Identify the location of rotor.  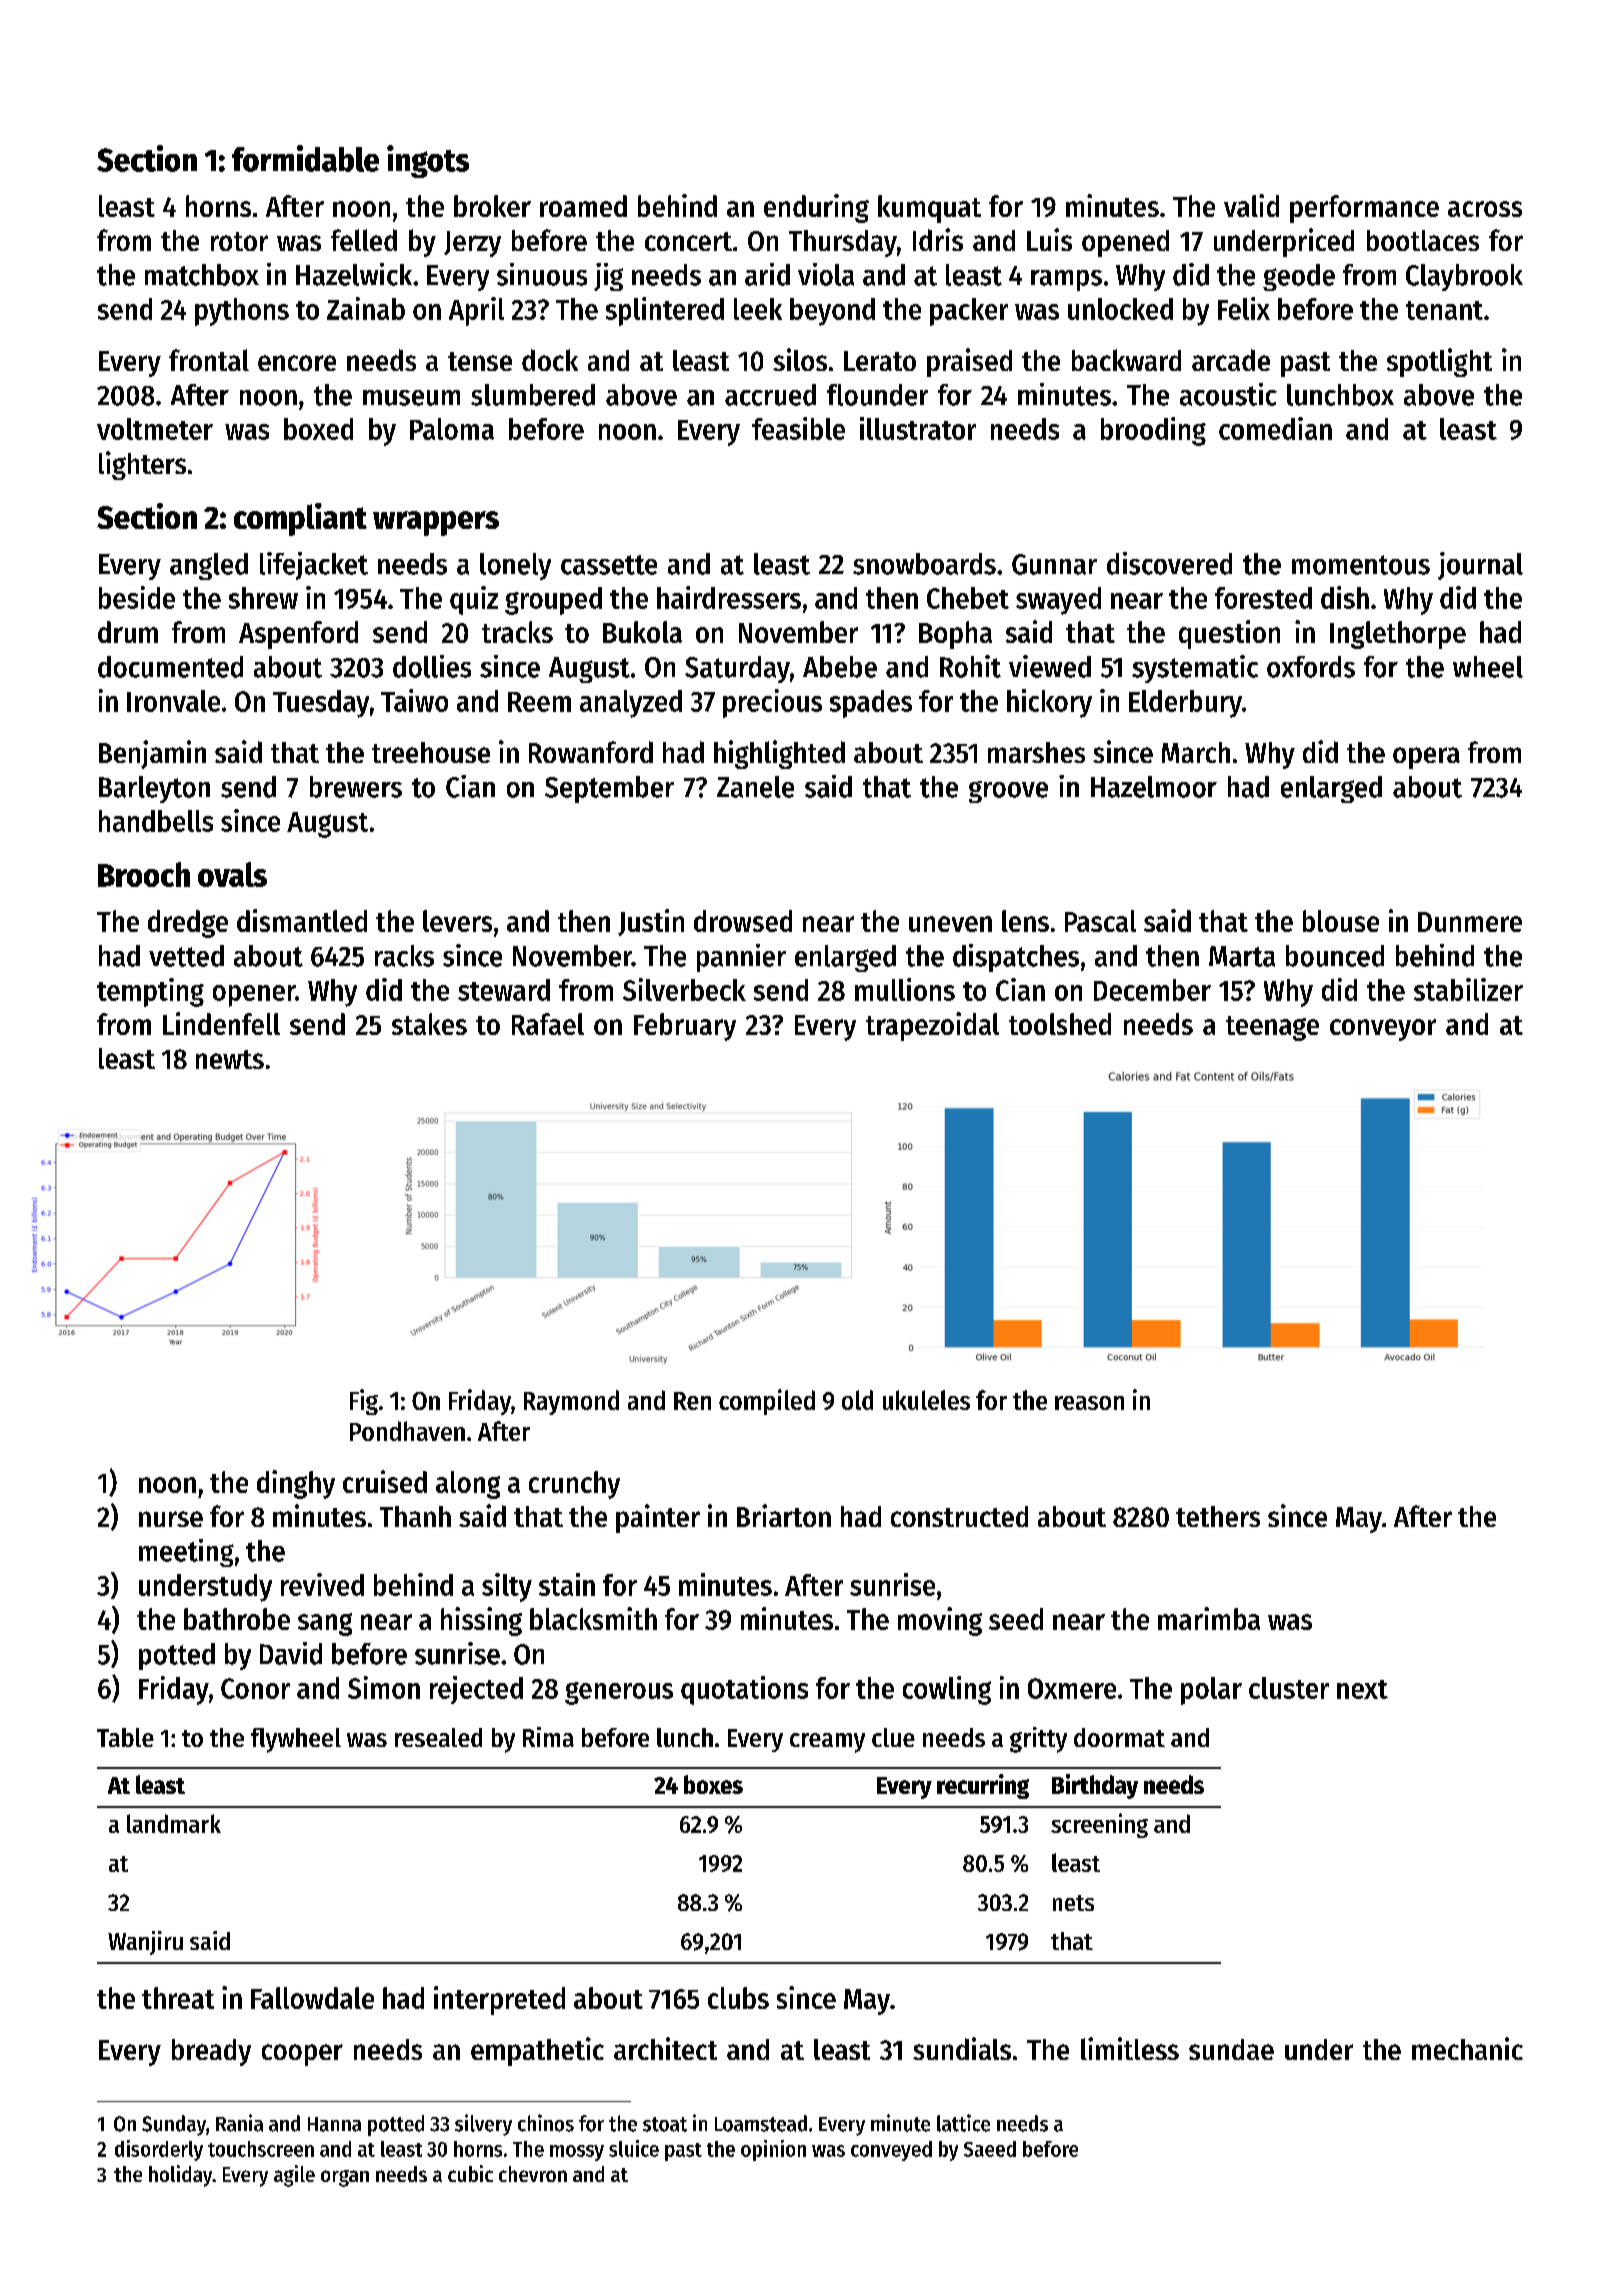
(239, 241).
